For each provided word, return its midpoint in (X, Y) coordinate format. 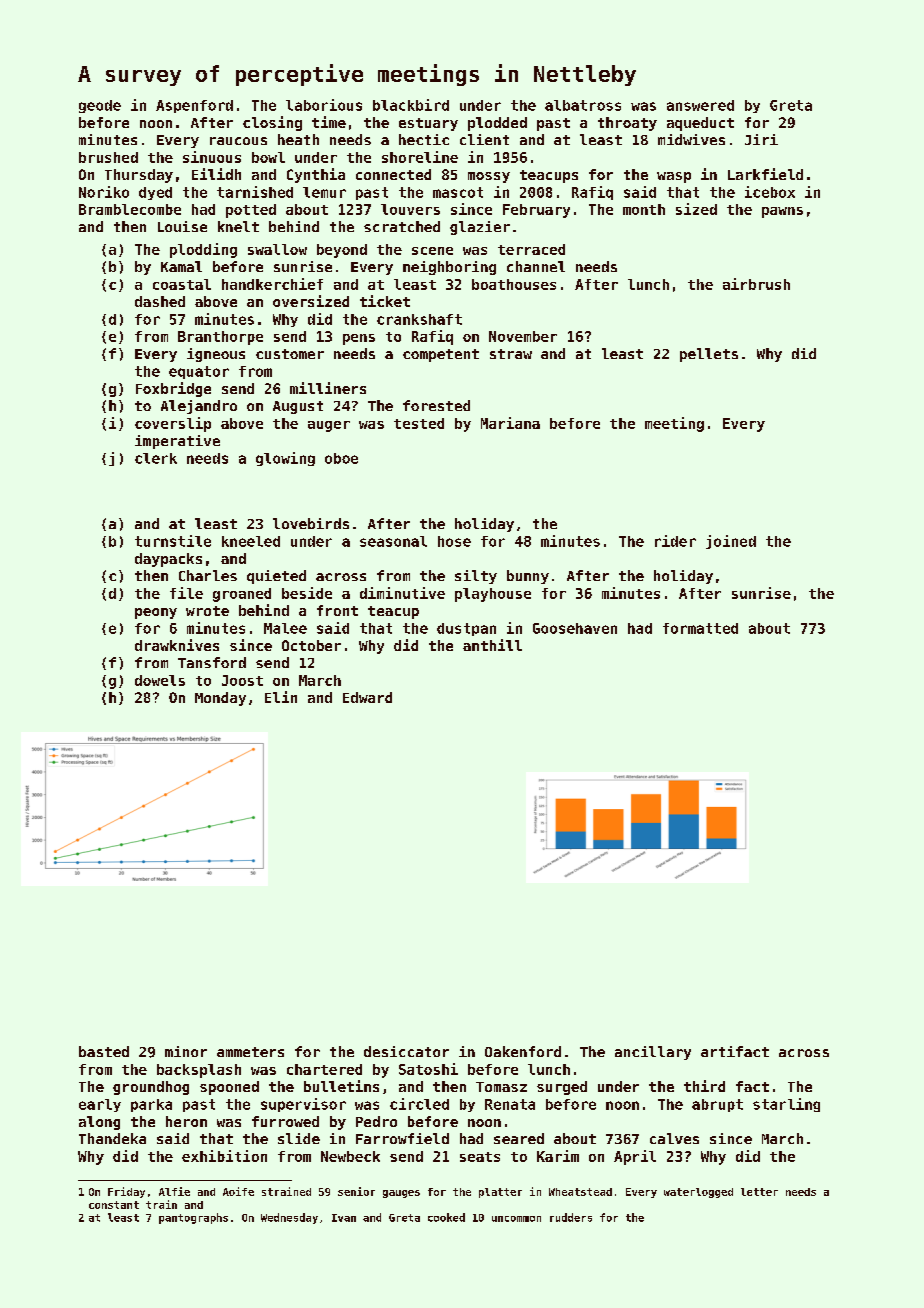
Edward (367, 697)
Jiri (761, 139)
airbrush (756, 284)
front (337, 610)
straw (511, 354)
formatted (700, 628)
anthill (492, 645)
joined (731, 542)
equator (199, 372)
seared (519, 1138)
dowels (160, 680)
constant (114, 1205)
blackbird (411, 105)
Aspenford (194, 106)
